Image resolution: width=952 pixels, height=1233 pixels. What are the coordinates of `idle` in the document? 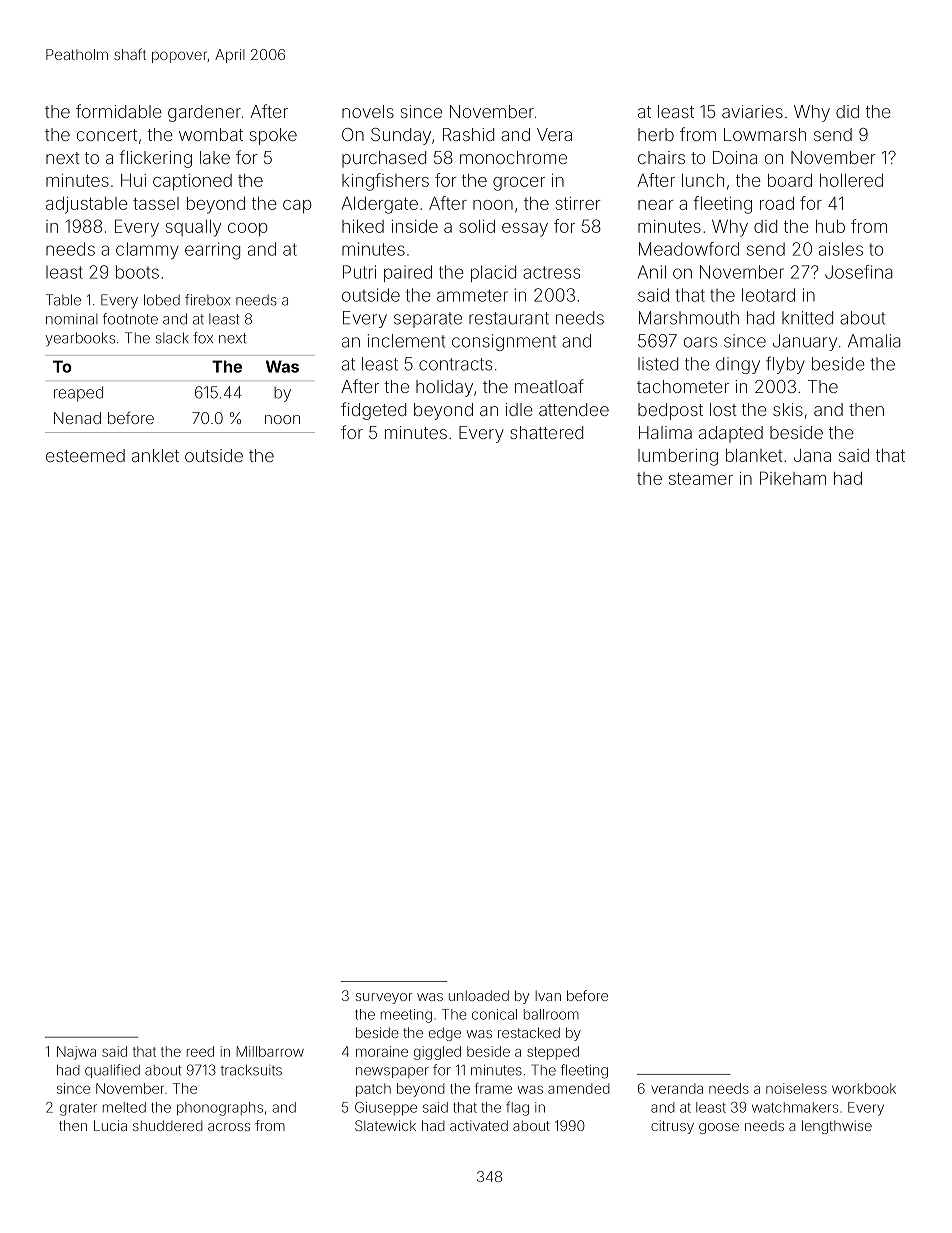 It's located at (519, 409).
